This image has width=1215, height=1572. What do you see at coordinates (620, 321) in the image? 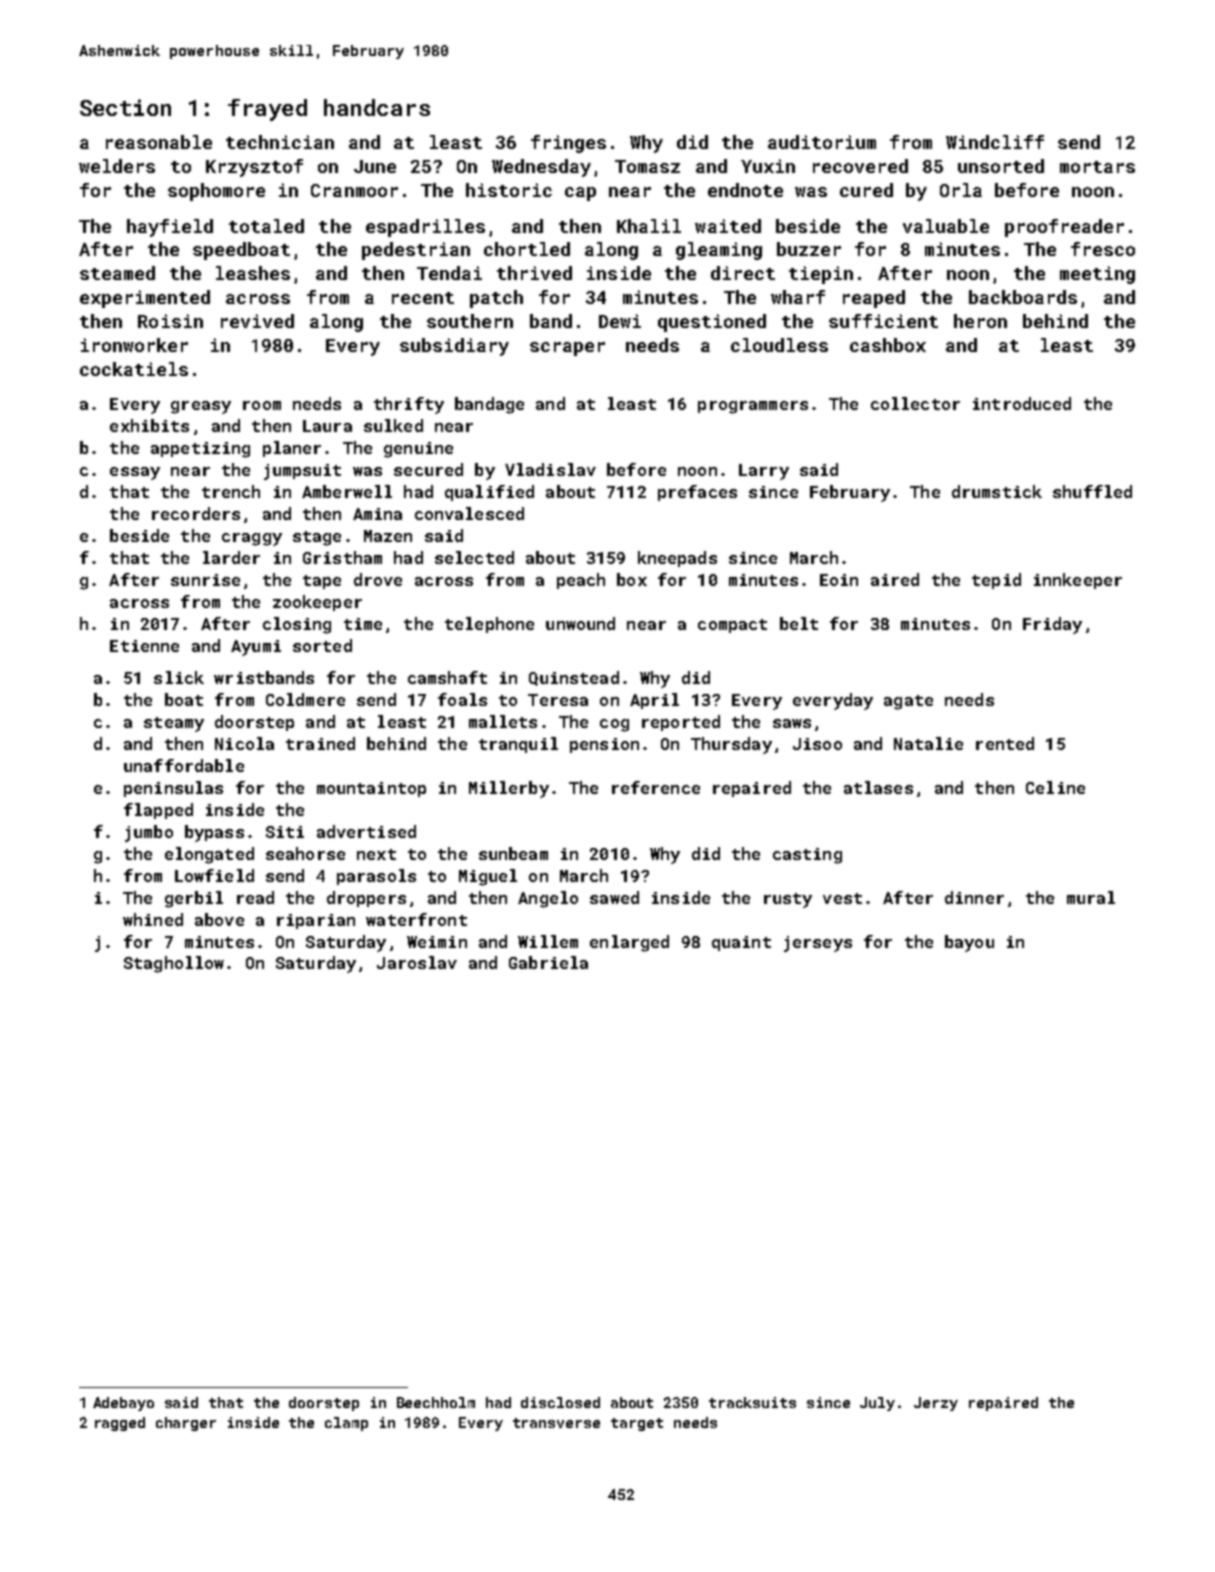
I see `Dewi` at bounding box center [620, 321].
